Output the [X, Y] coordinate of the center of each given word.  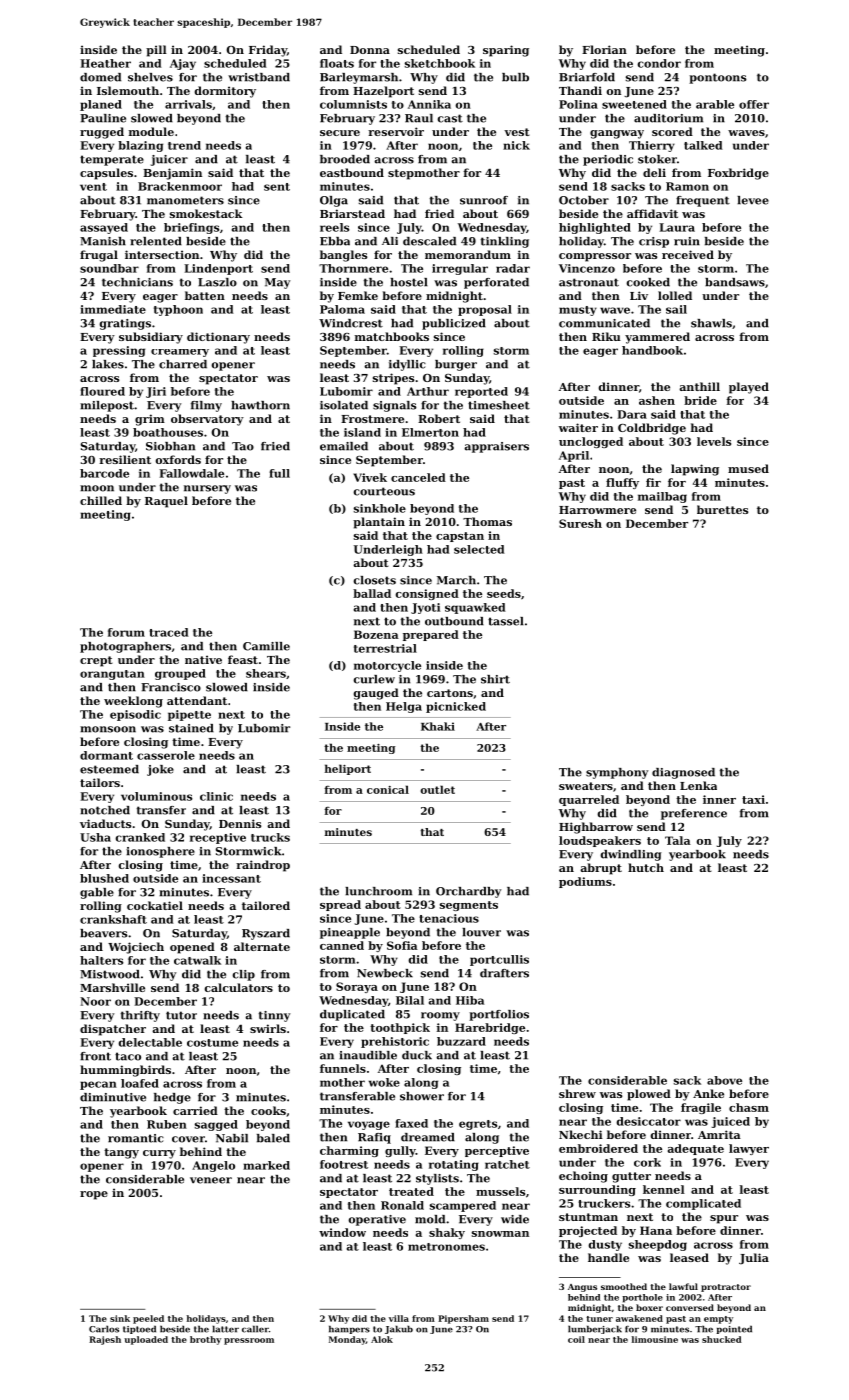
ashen [657, 400]
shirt [495, 679]
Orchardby [468, 892]
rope [94, 1195]
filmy [206, 406]
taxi [753, 799]
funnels [343, 1068]
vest [517, 132]
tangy [121, 1153]
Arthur [428, 391]
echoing [583, 1177]
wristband [259, 77]
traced [169, 632]
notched [105, 810]
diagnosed [683, 773]
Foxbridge [738, 174]
